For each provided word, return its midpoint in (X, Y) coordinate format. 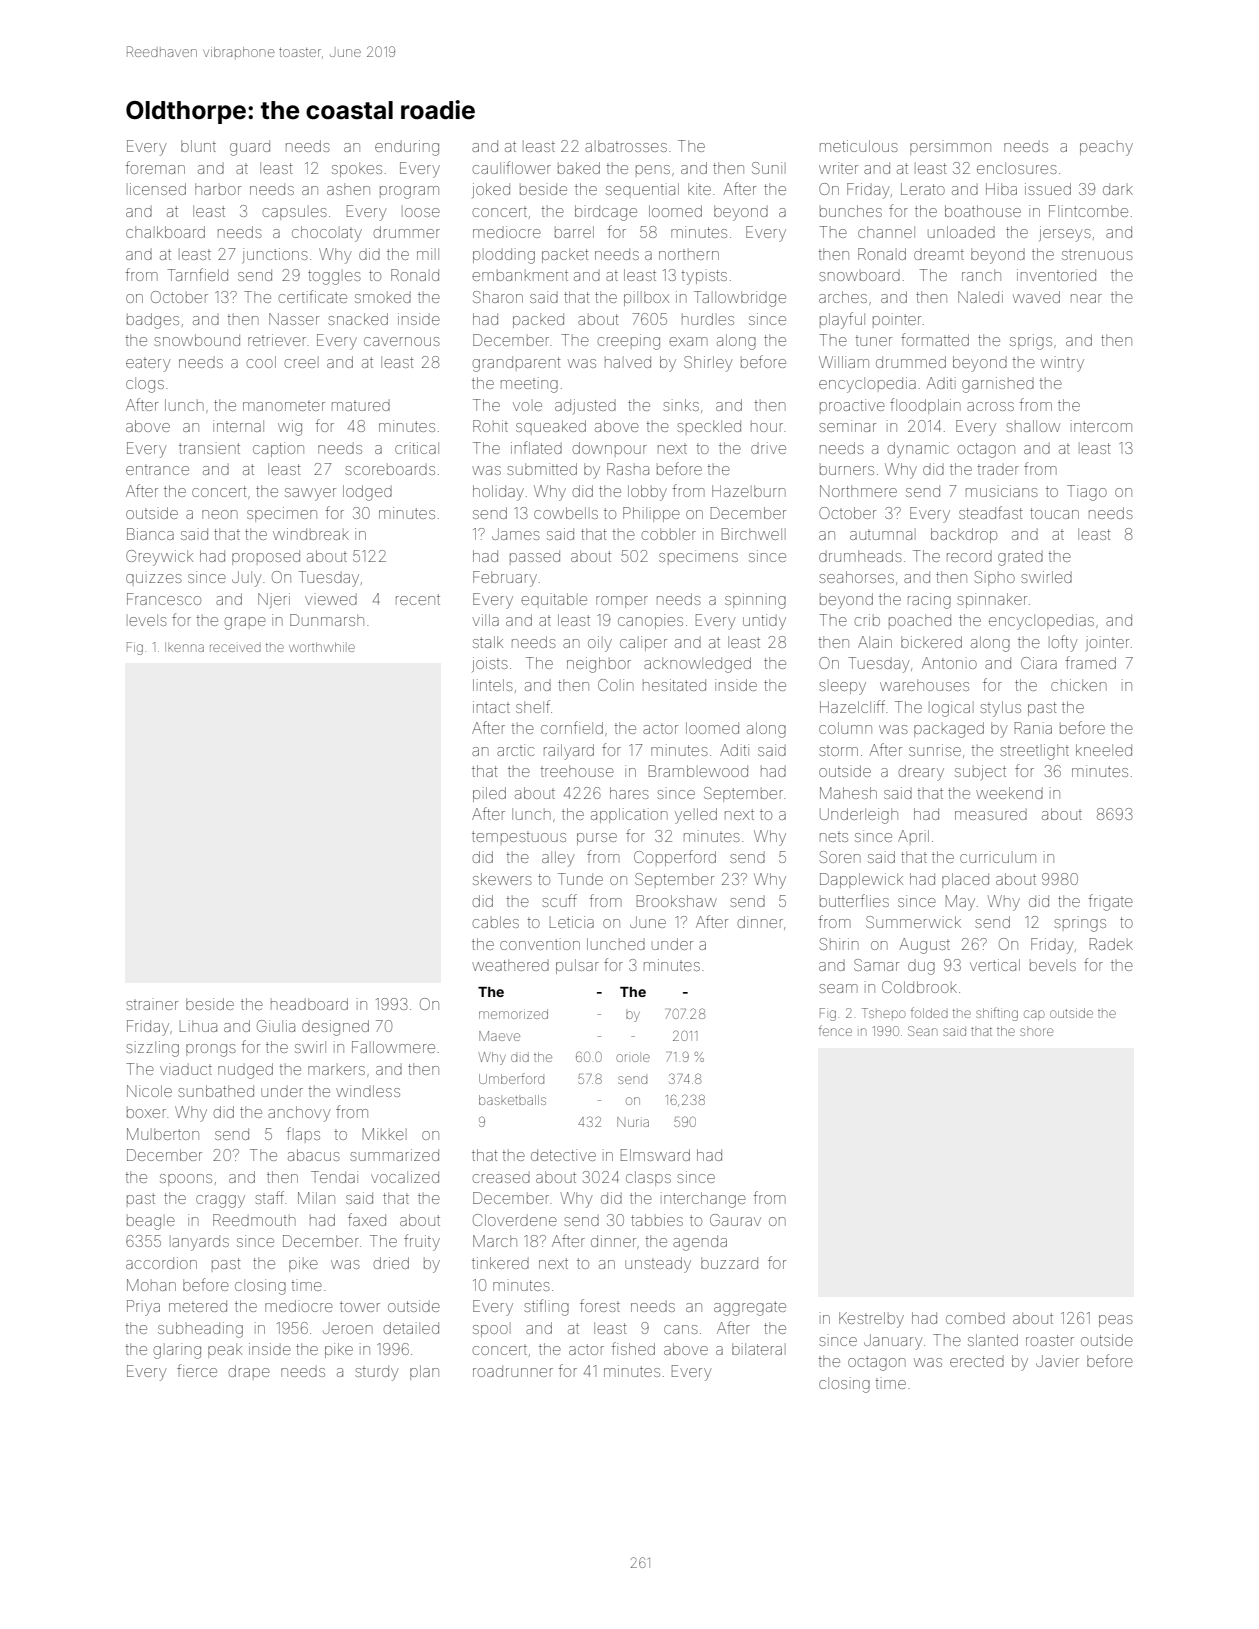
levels (148, 620)
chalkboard (165, 232)
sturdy (377, 1373)
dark (1118, 189)
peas (1116, 1321)
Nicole (149, 1091)
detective (563, 1155)
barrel (574, 232)
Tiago (1087, 493)
